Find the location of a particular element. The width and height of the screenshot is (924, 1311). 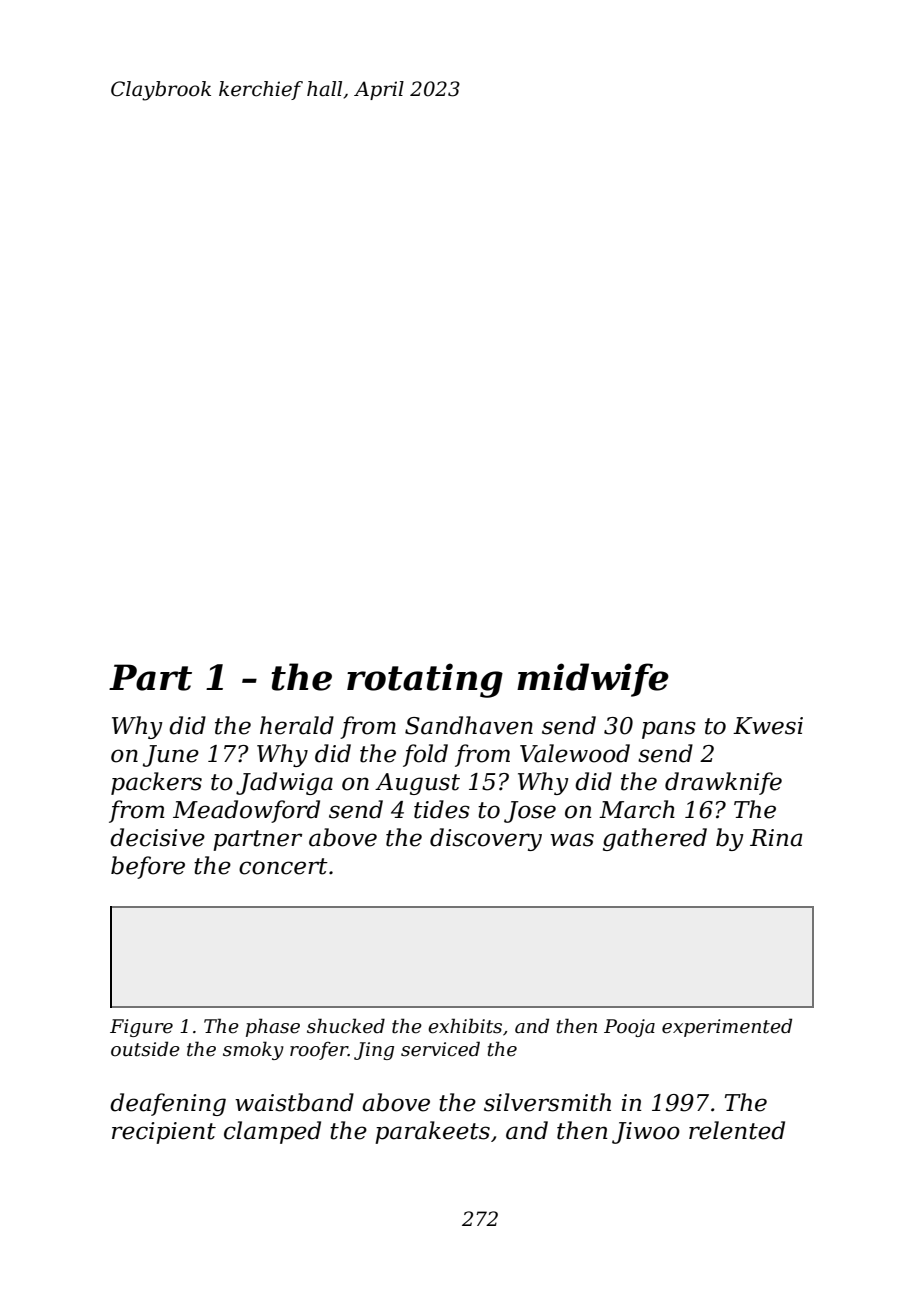

midwife is located at coordinates (593, 680).
